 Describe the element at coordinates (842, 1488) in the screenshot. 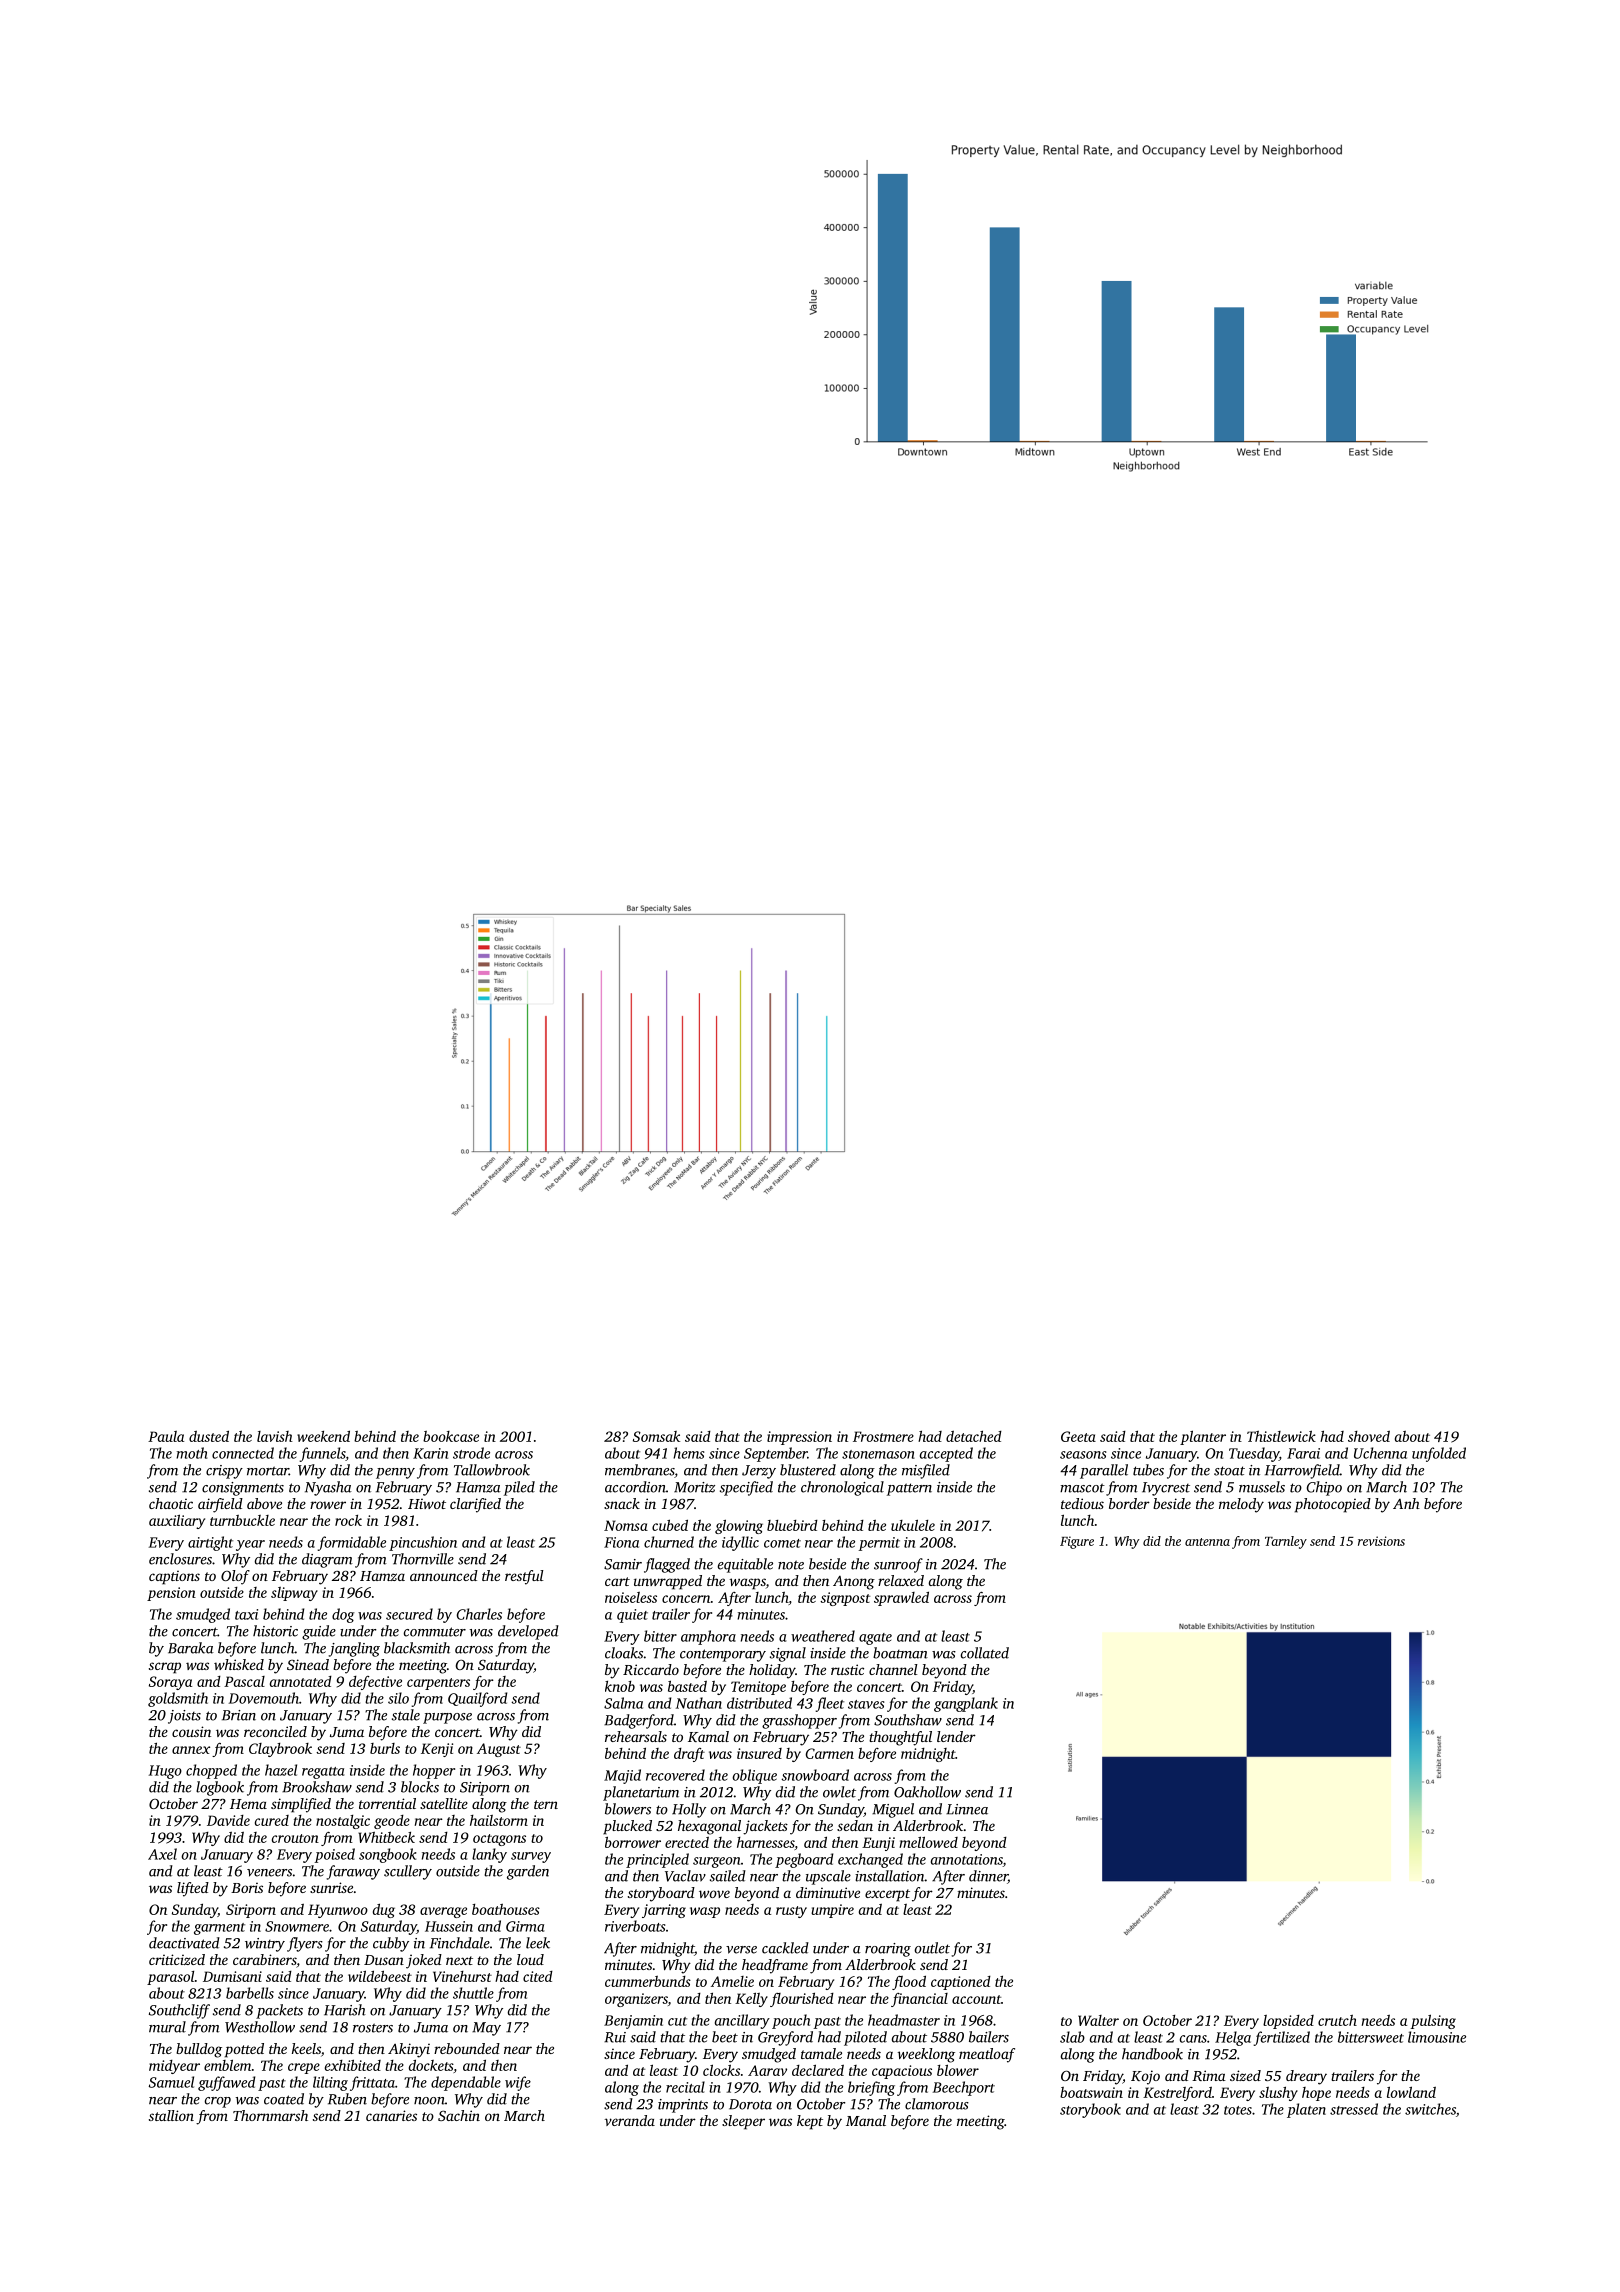

I see `chronological` at that location.
